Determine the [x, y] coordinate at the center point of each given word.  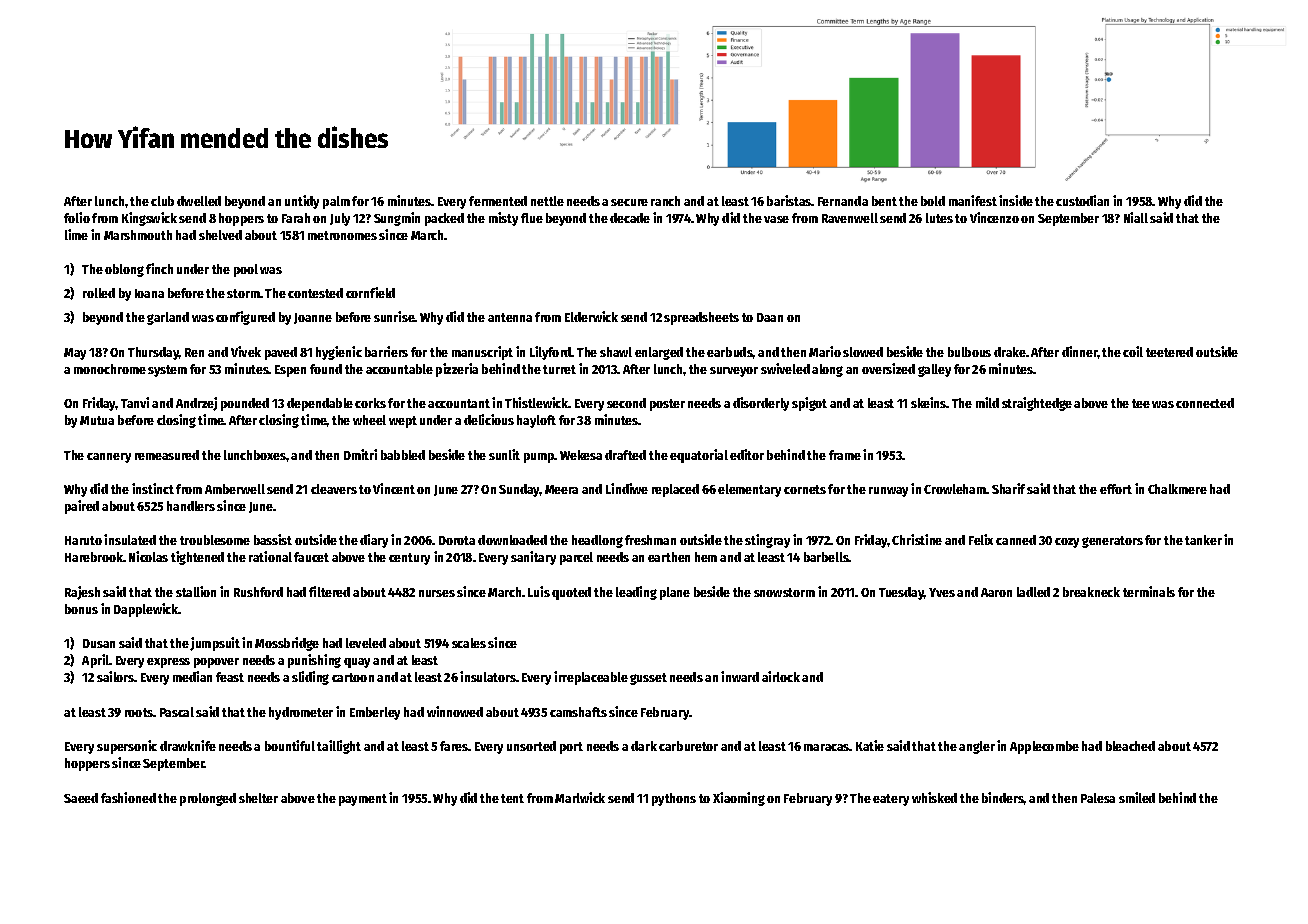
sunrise [394, 316]
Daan [770, 317]
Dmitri [360, 454]
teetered [1169, 352]
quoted [571, 593]
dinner [1080, 351]
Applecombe [1044, 747]
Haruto [83, 540]
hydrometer [301, 713]
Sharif [1008, 488]
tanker [1203, 540]
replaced [675, 490]
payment [363, 800]
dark [644, 746]
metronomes [342, 235]
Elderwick [591, 316]
